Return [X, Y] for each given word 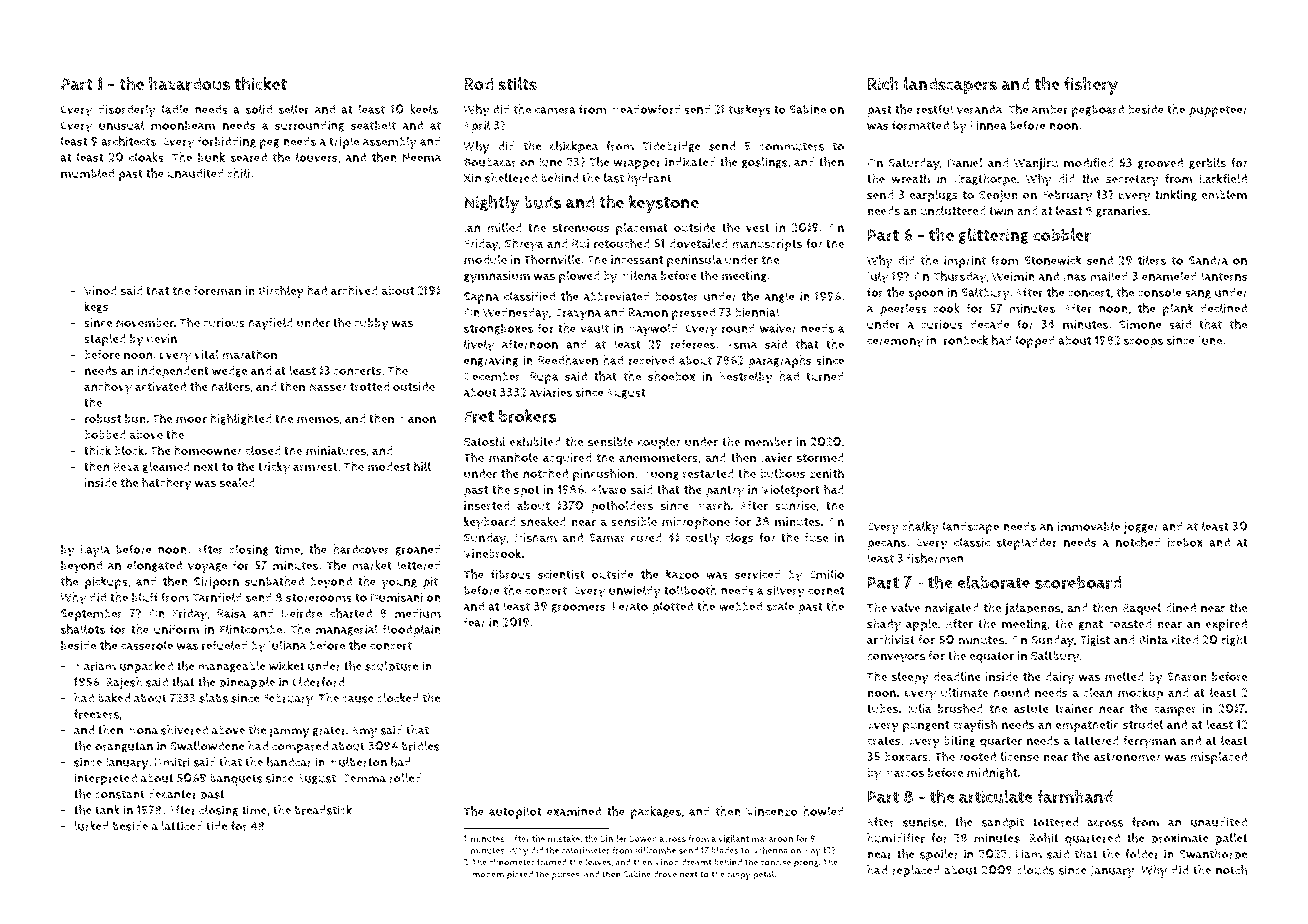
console [1160, 292]
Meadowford [645, 109]
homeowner [208, 450]
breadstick [323, 810]
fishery [1091, 86]
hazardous [189, 84]
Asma [741, 344]
